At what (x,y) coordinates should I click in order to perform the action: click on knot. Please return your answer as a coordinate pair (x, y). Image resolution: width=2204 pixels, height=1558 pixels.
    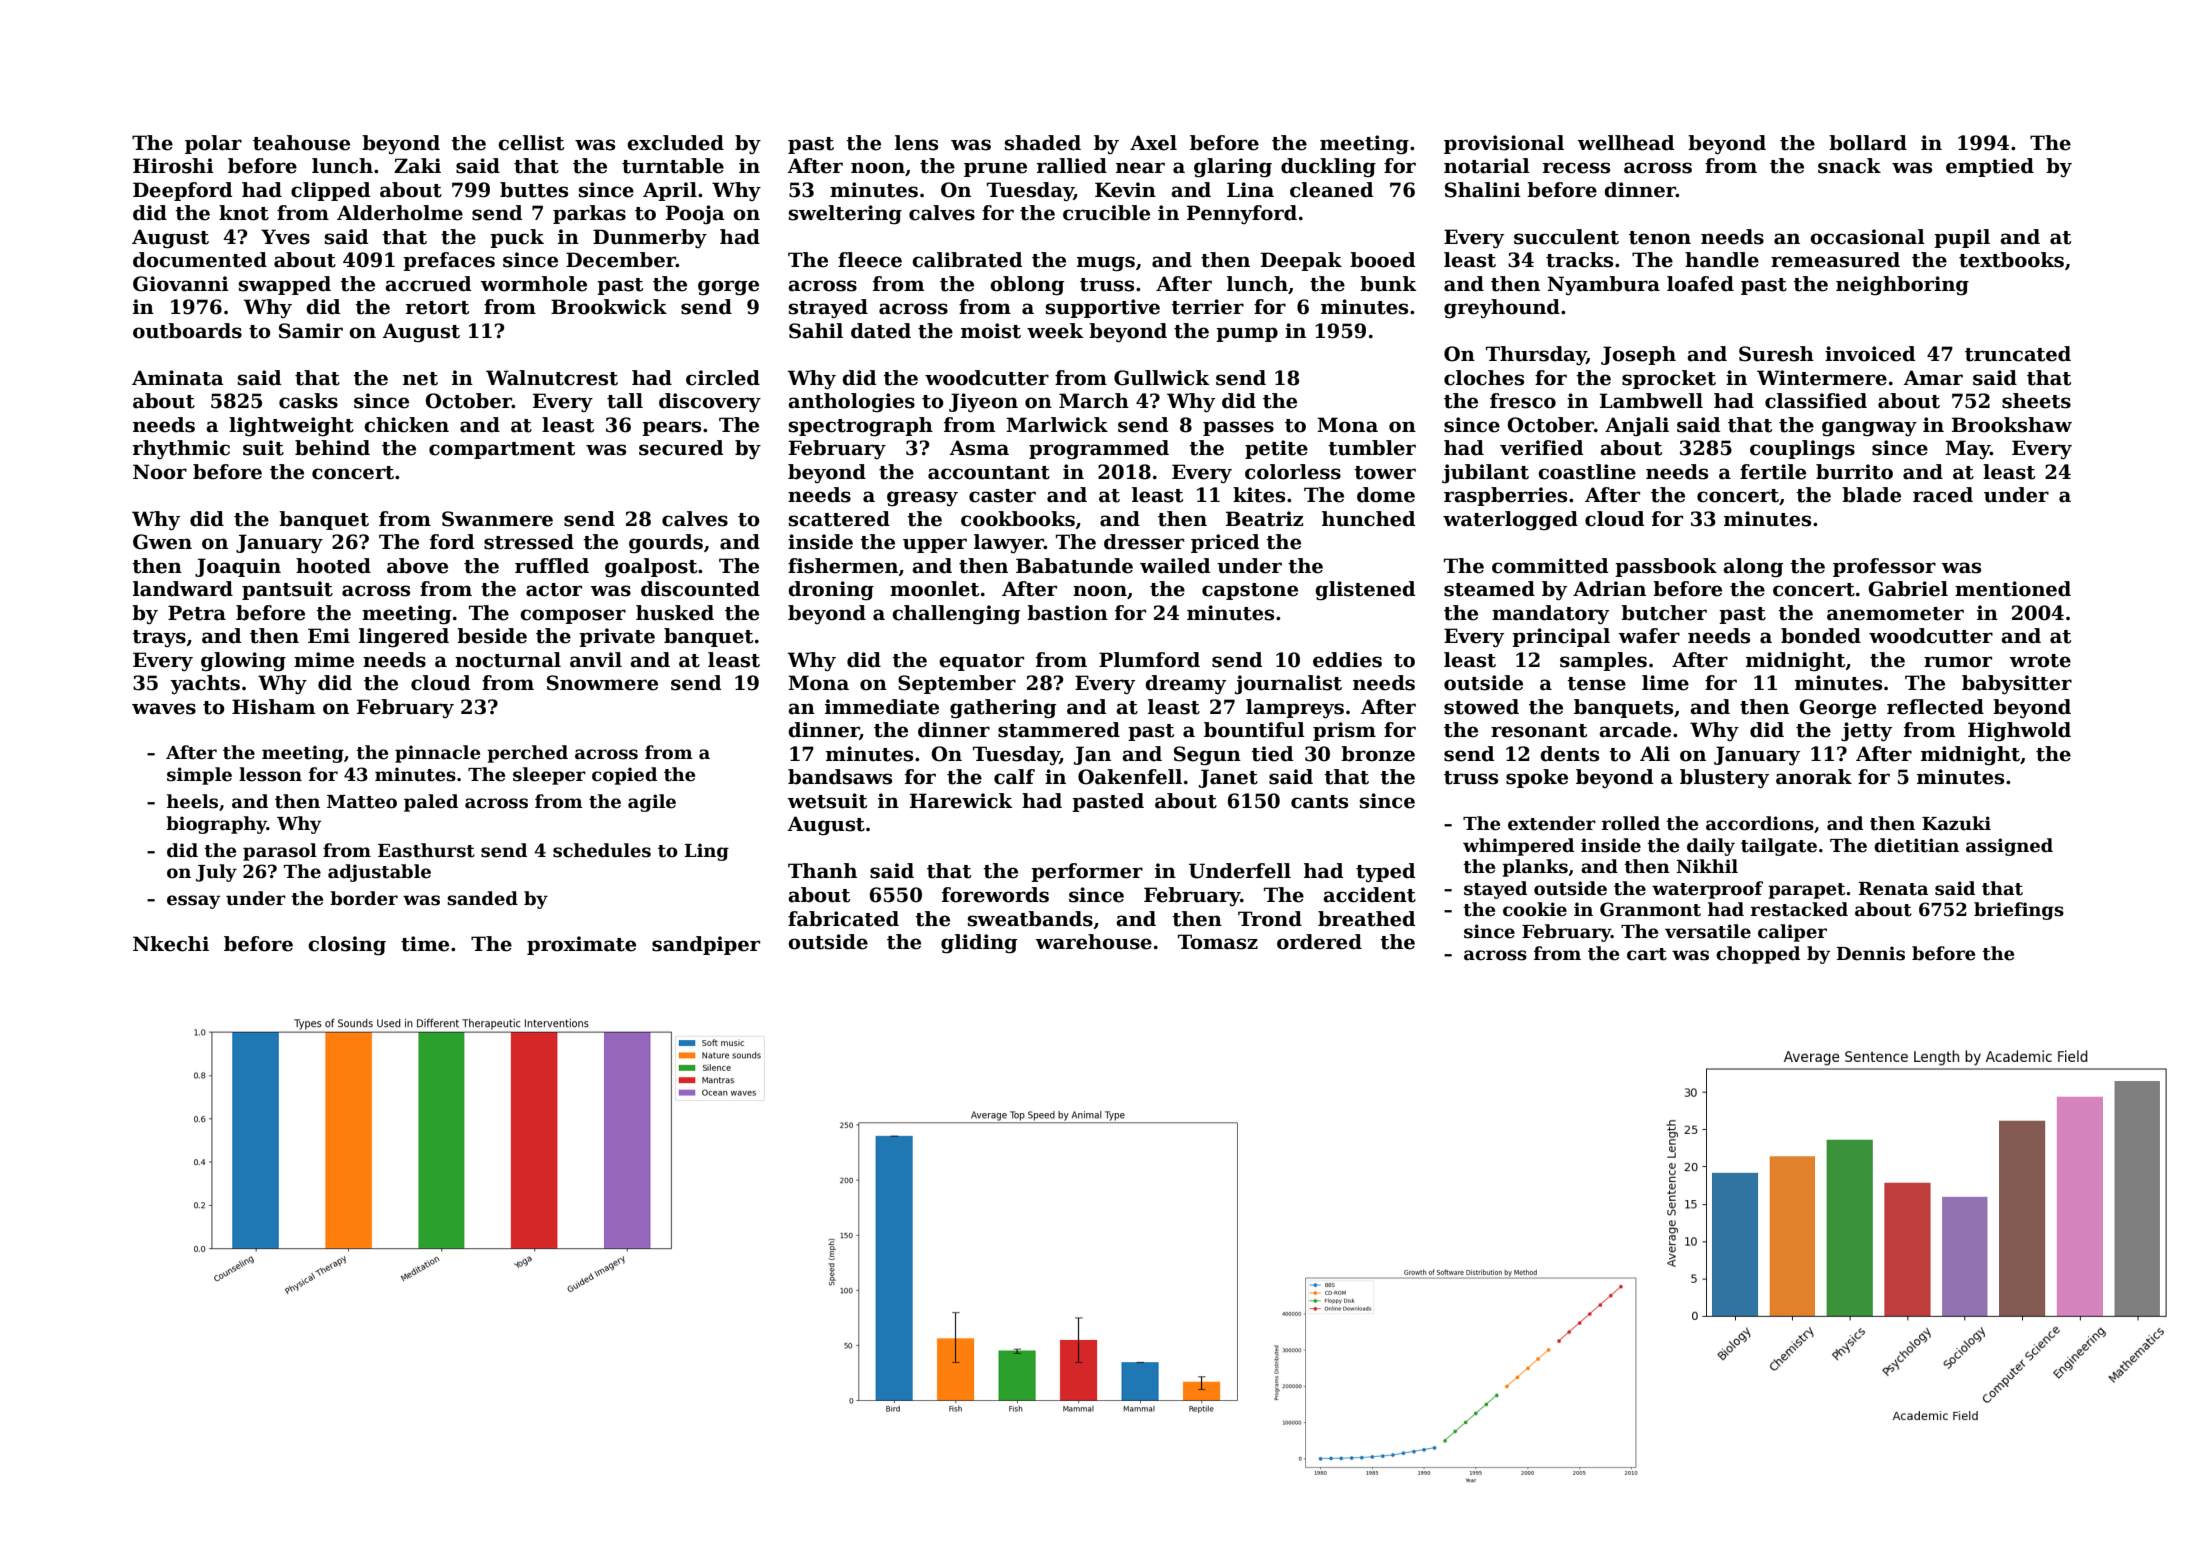
    Looking at the image, I should click on (244, 213).
